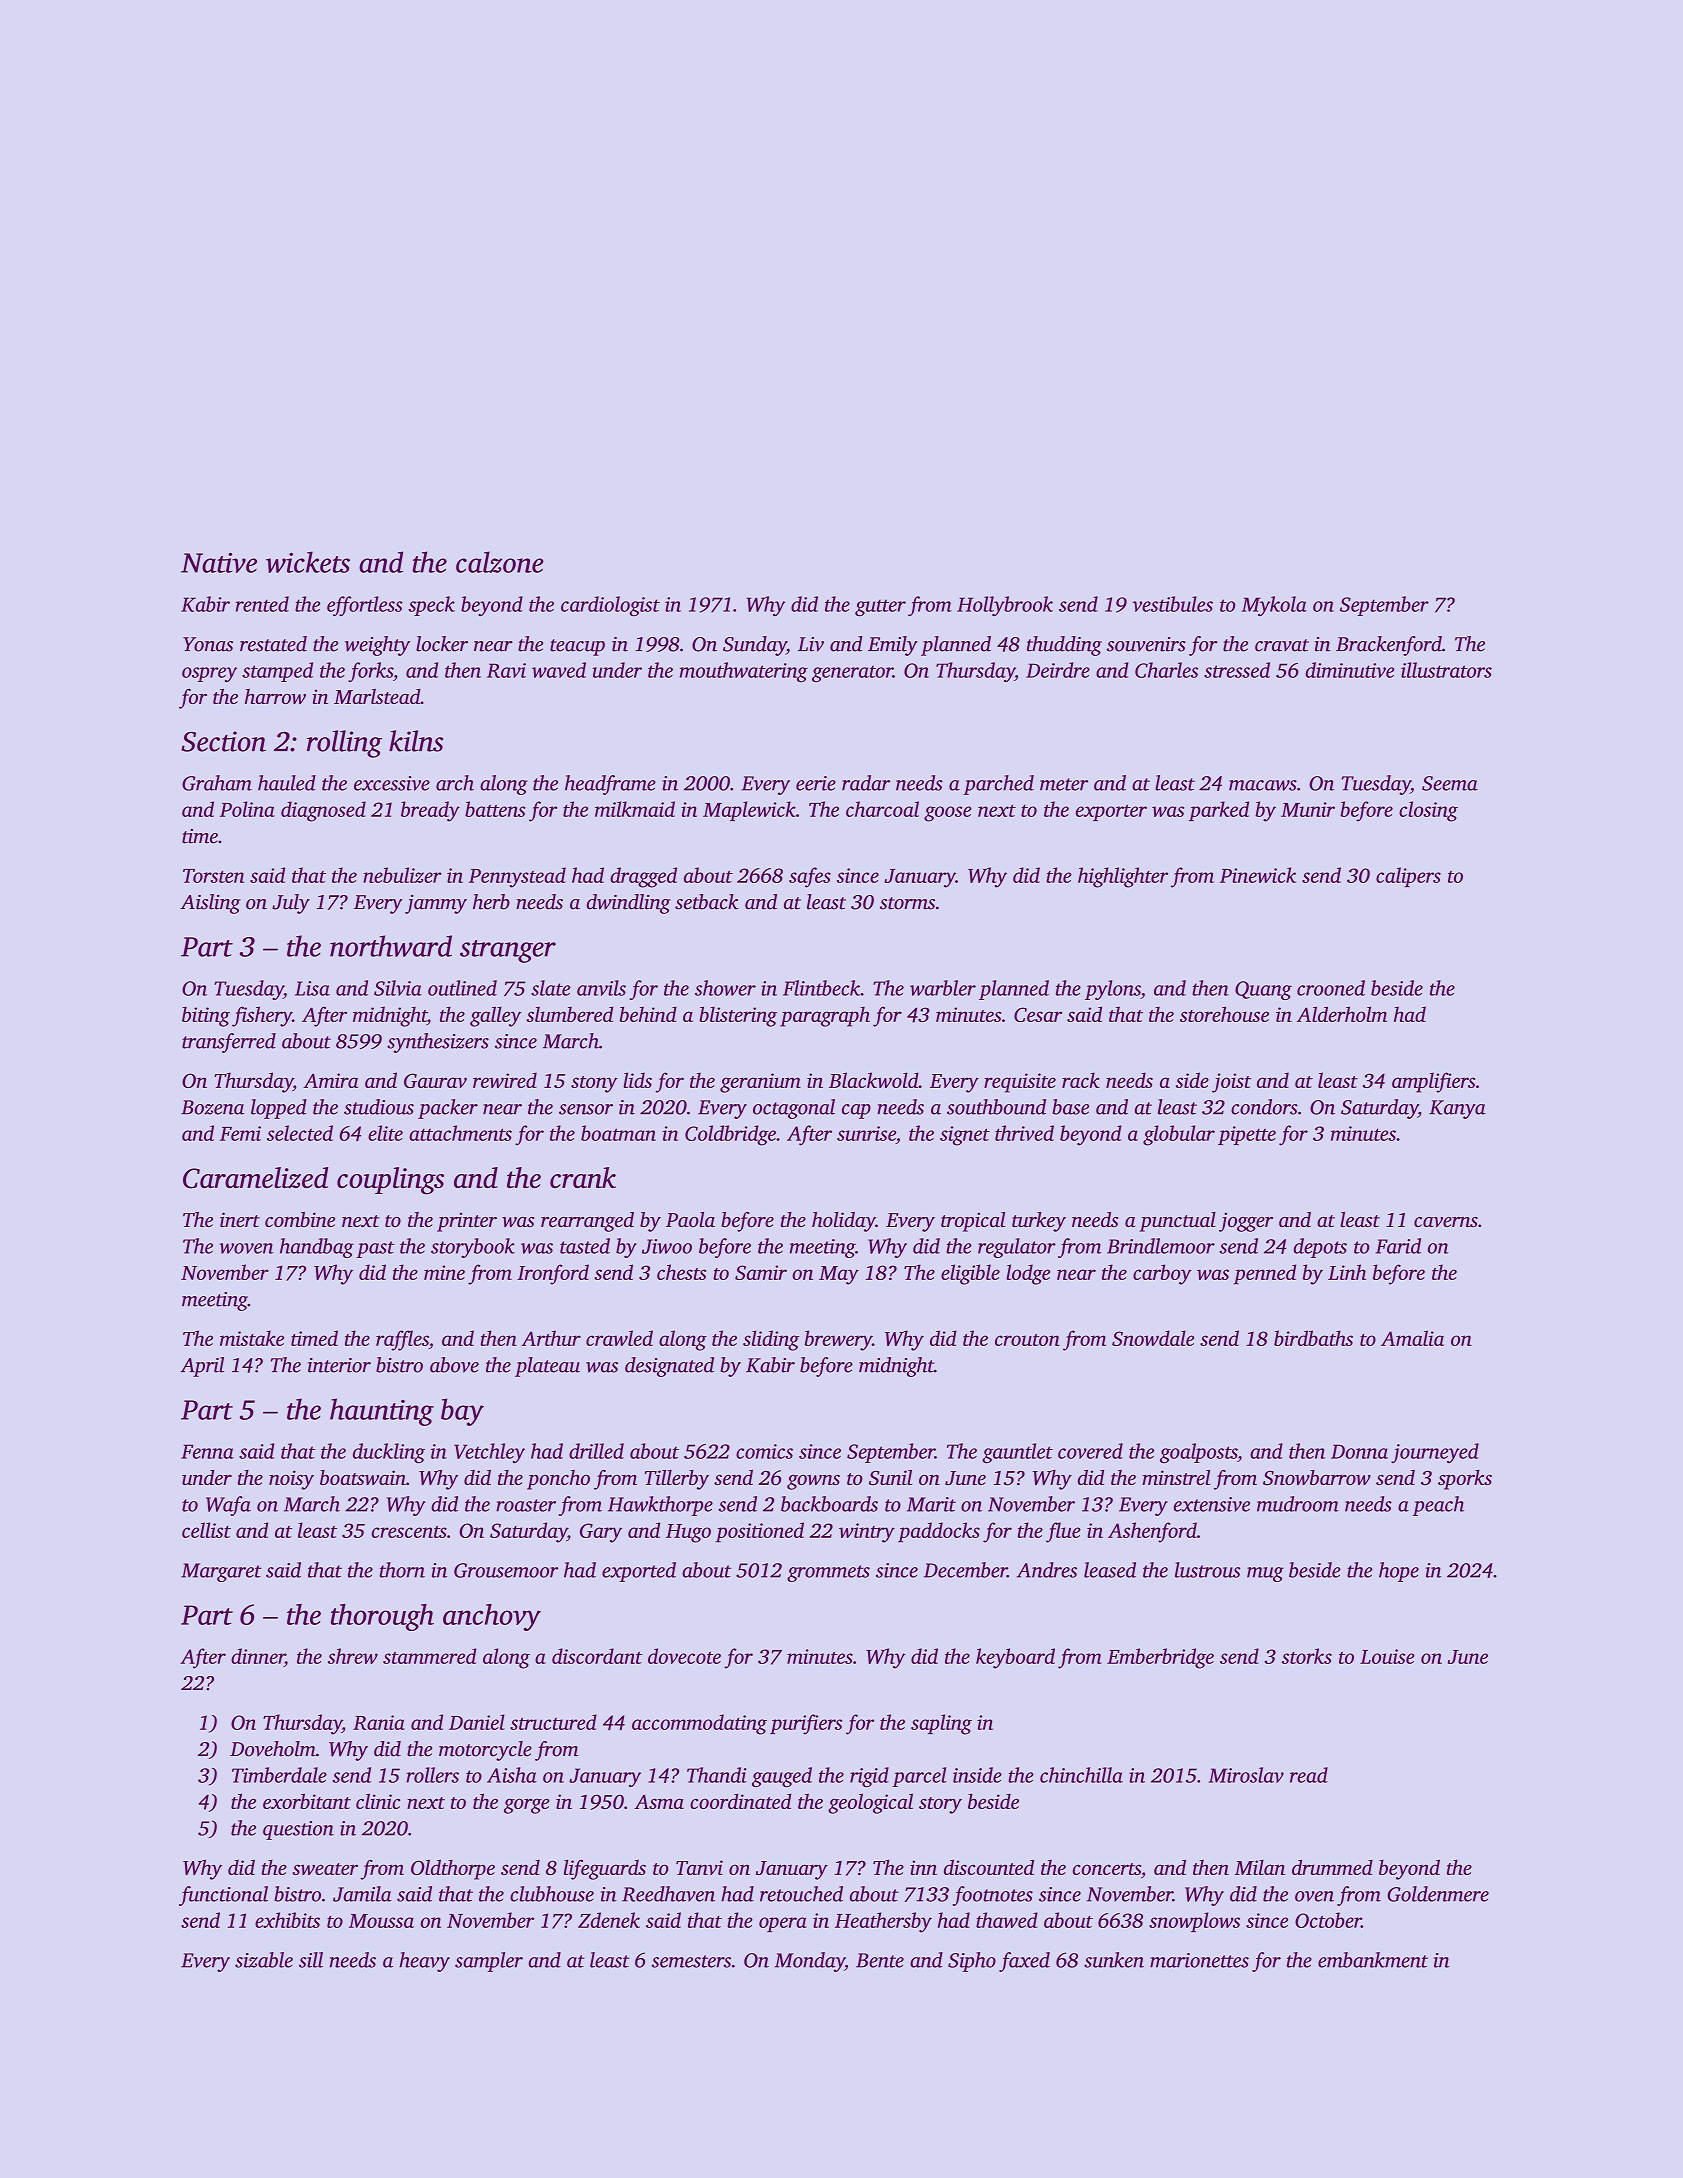 The image size is (1683, 2178). I want to click on thudding, so click(1064, 646).
